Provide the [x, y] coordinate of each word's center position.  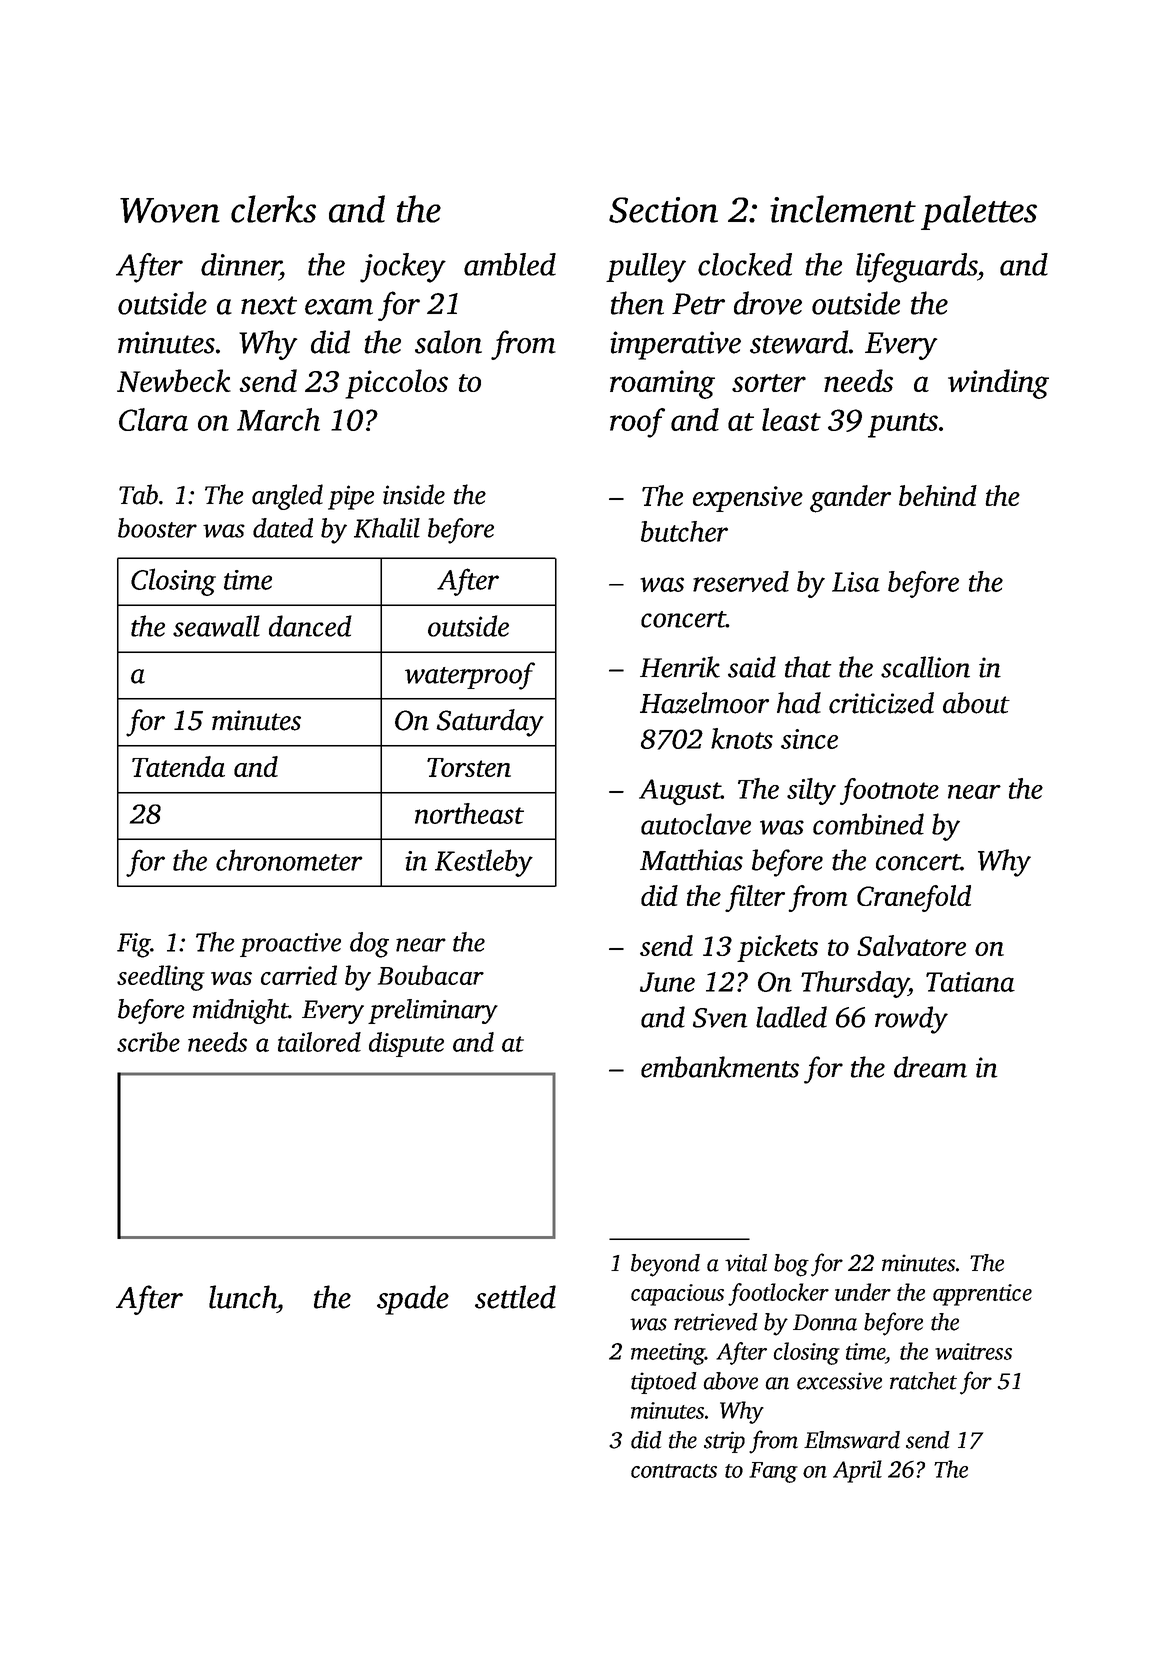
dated [283, 528]
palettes [979, 212]
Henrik [680, 667]
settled [515, 1297]
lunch [243, 1297]
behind [938, 495]
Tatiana [970, 982]
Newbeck [174, 380]
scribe [148, 1042]
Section [663, 210]
